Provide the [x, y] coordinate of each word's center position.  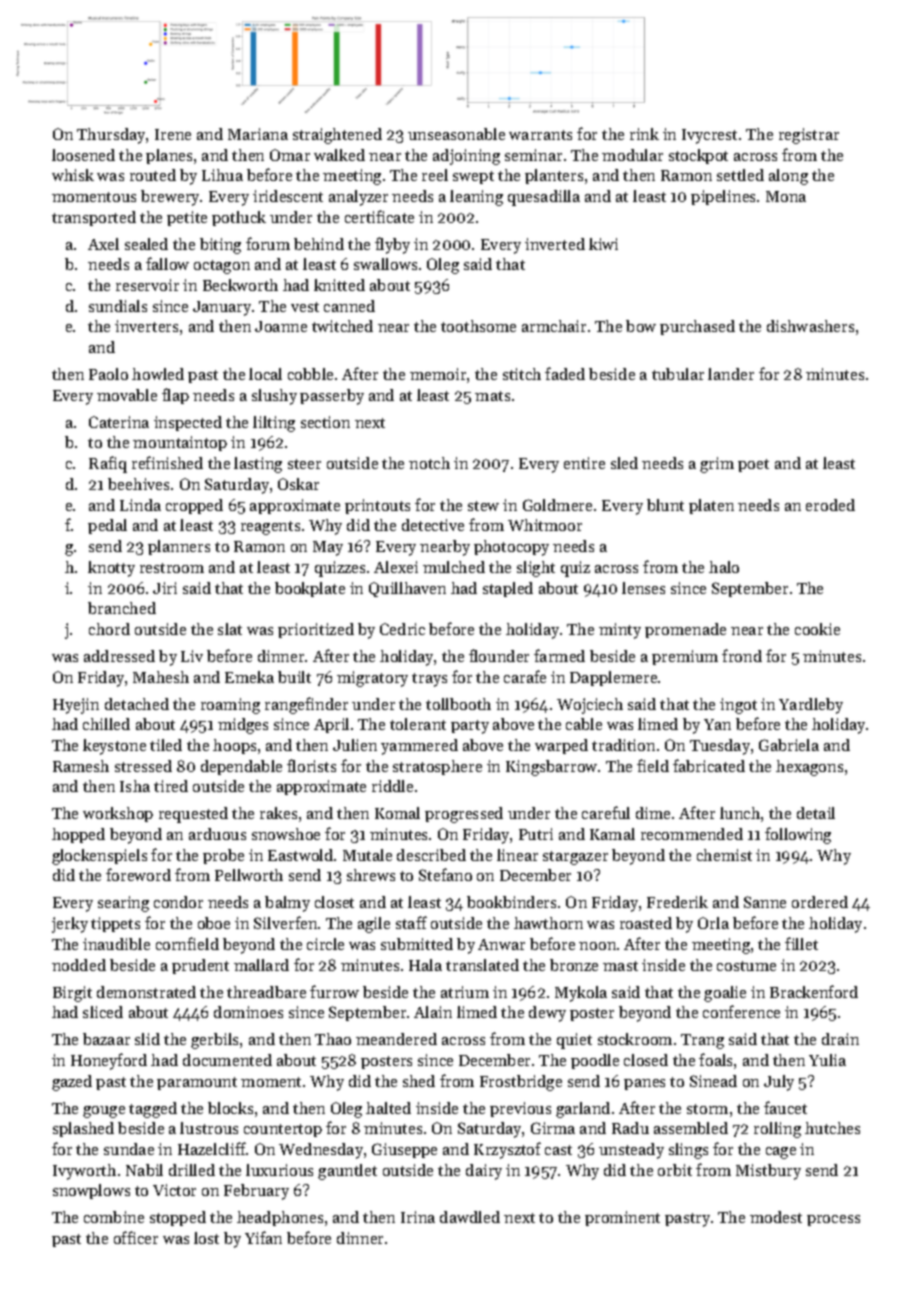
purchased [697, 327]
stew [483, 506]
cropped [194, 506]
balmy [287, 904]
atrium [465, 992]
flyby [392, 245]
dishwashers [810, 326]
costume [746, 966]
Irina [418, 1217]
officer [136, 1237]
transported [94, 218]
